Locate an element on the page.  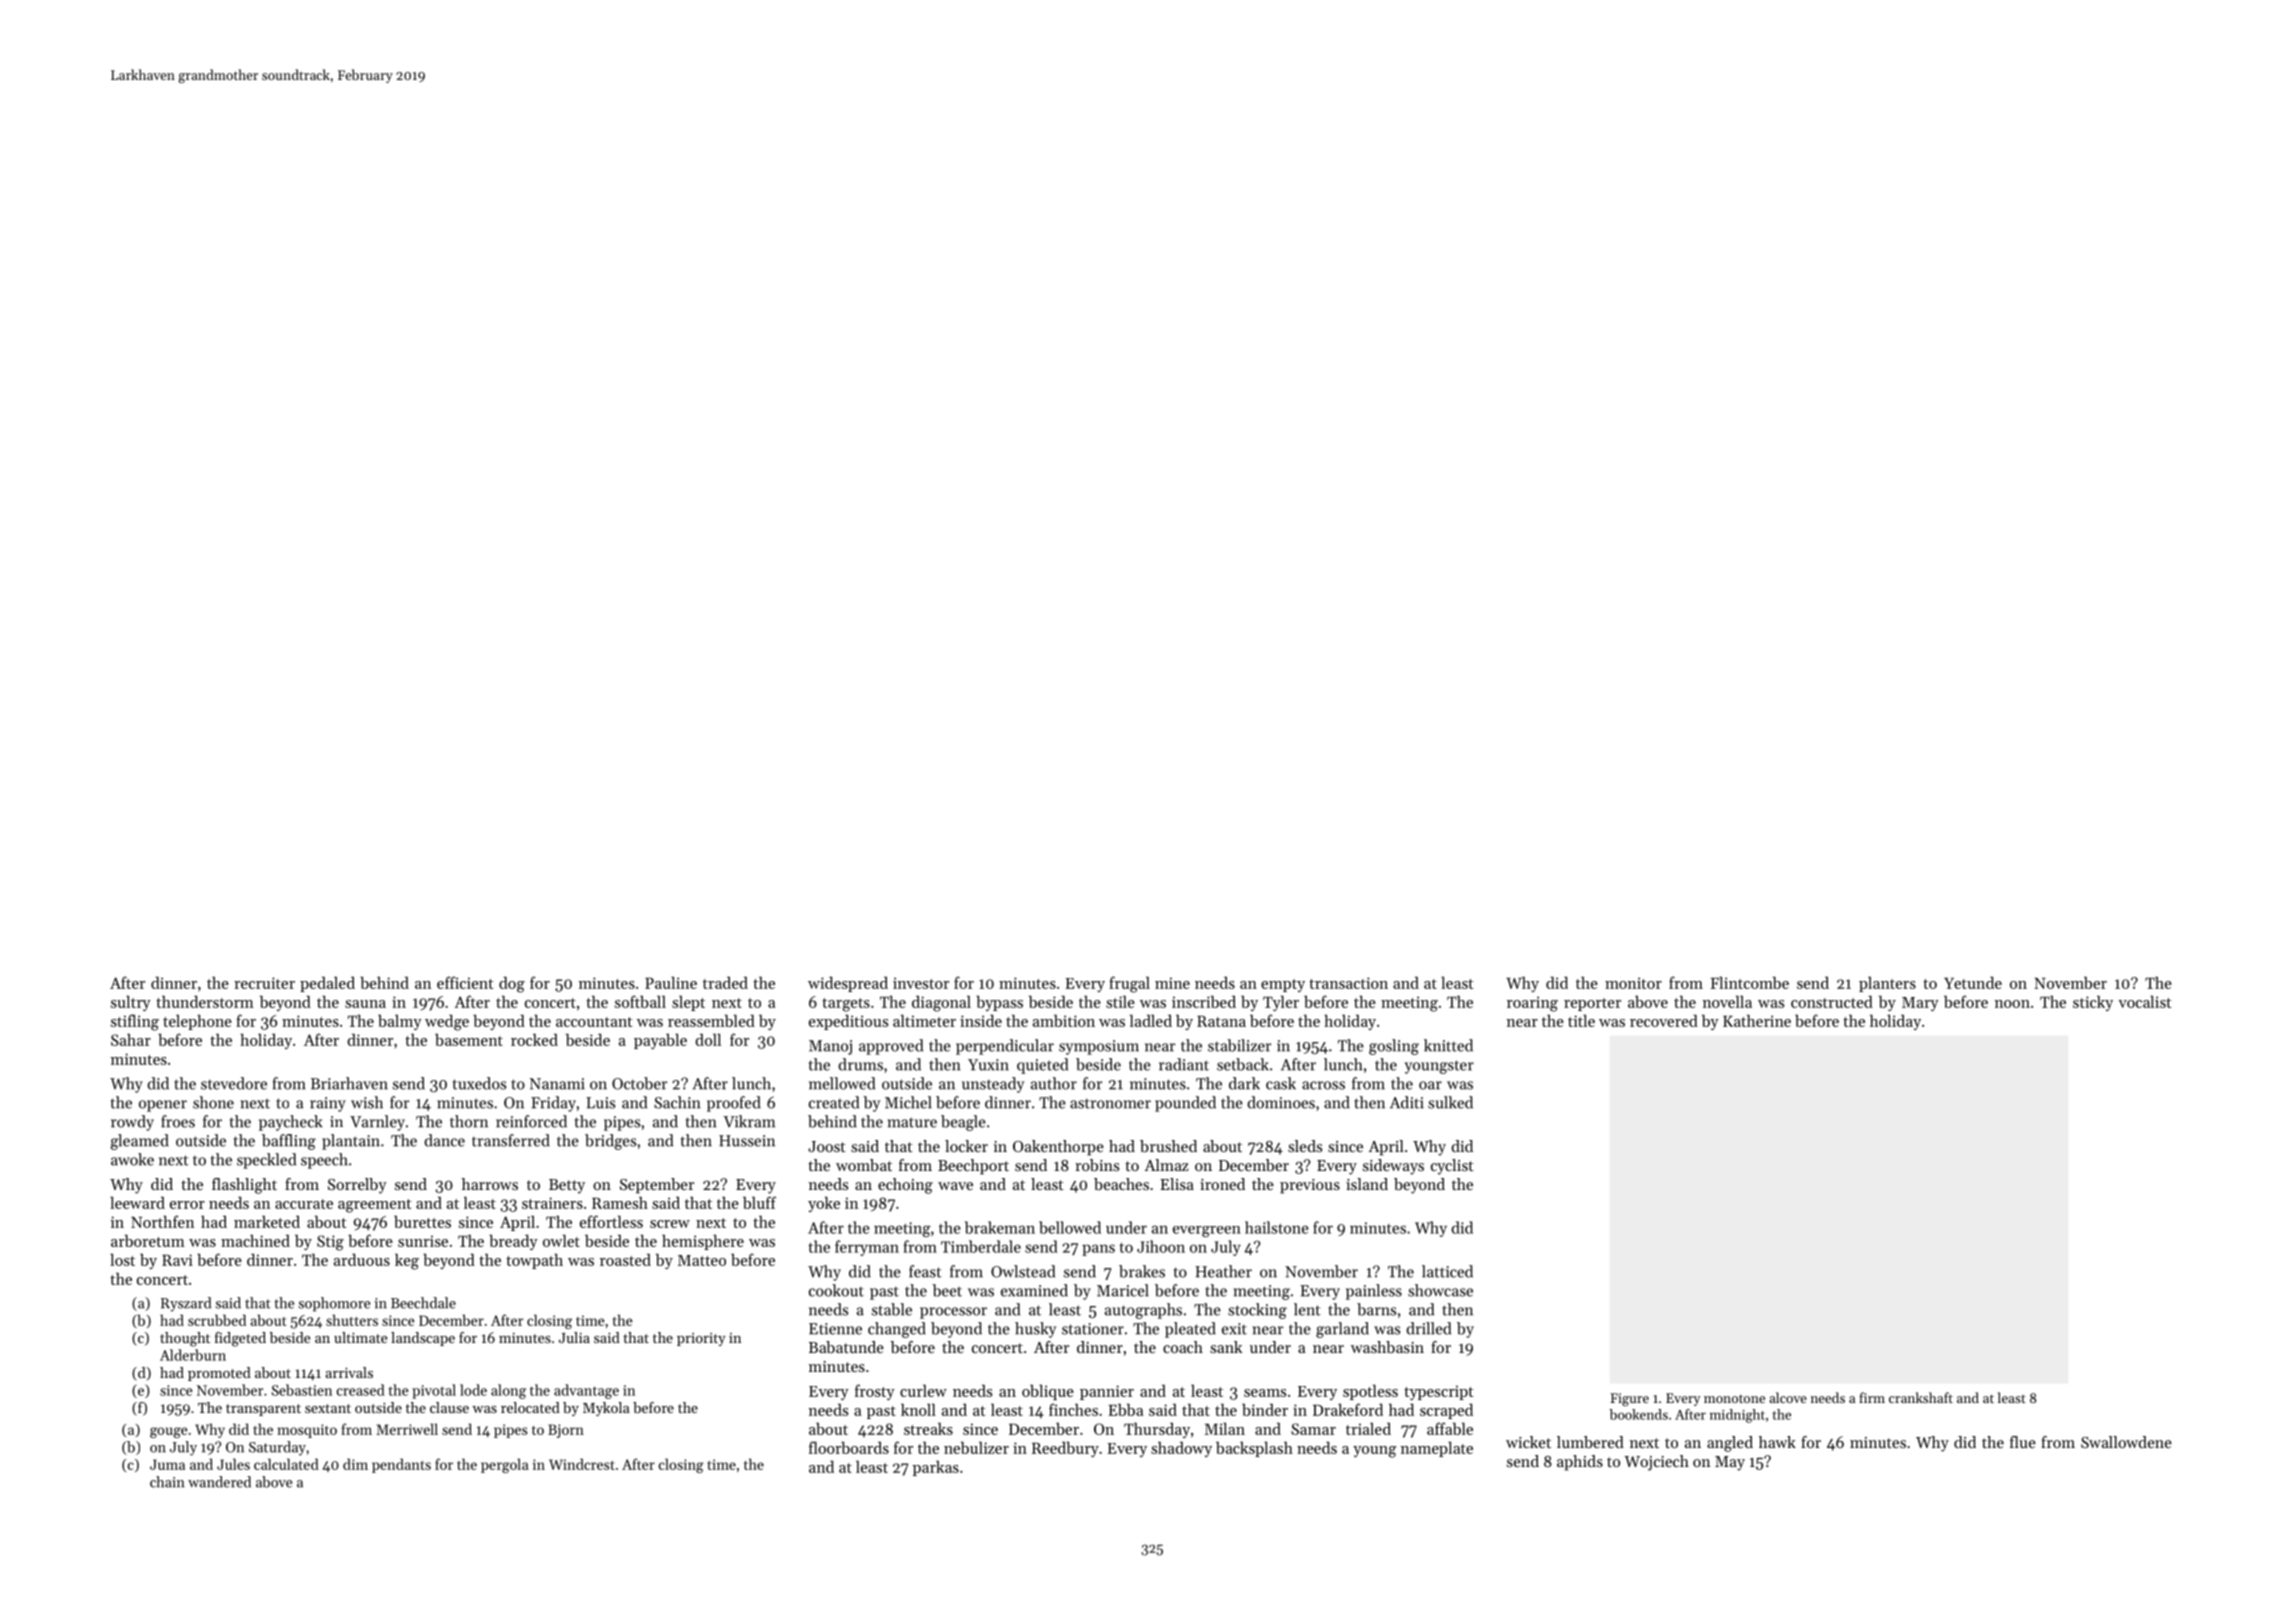
Yetunde is located at coordinates (1973, 982).
